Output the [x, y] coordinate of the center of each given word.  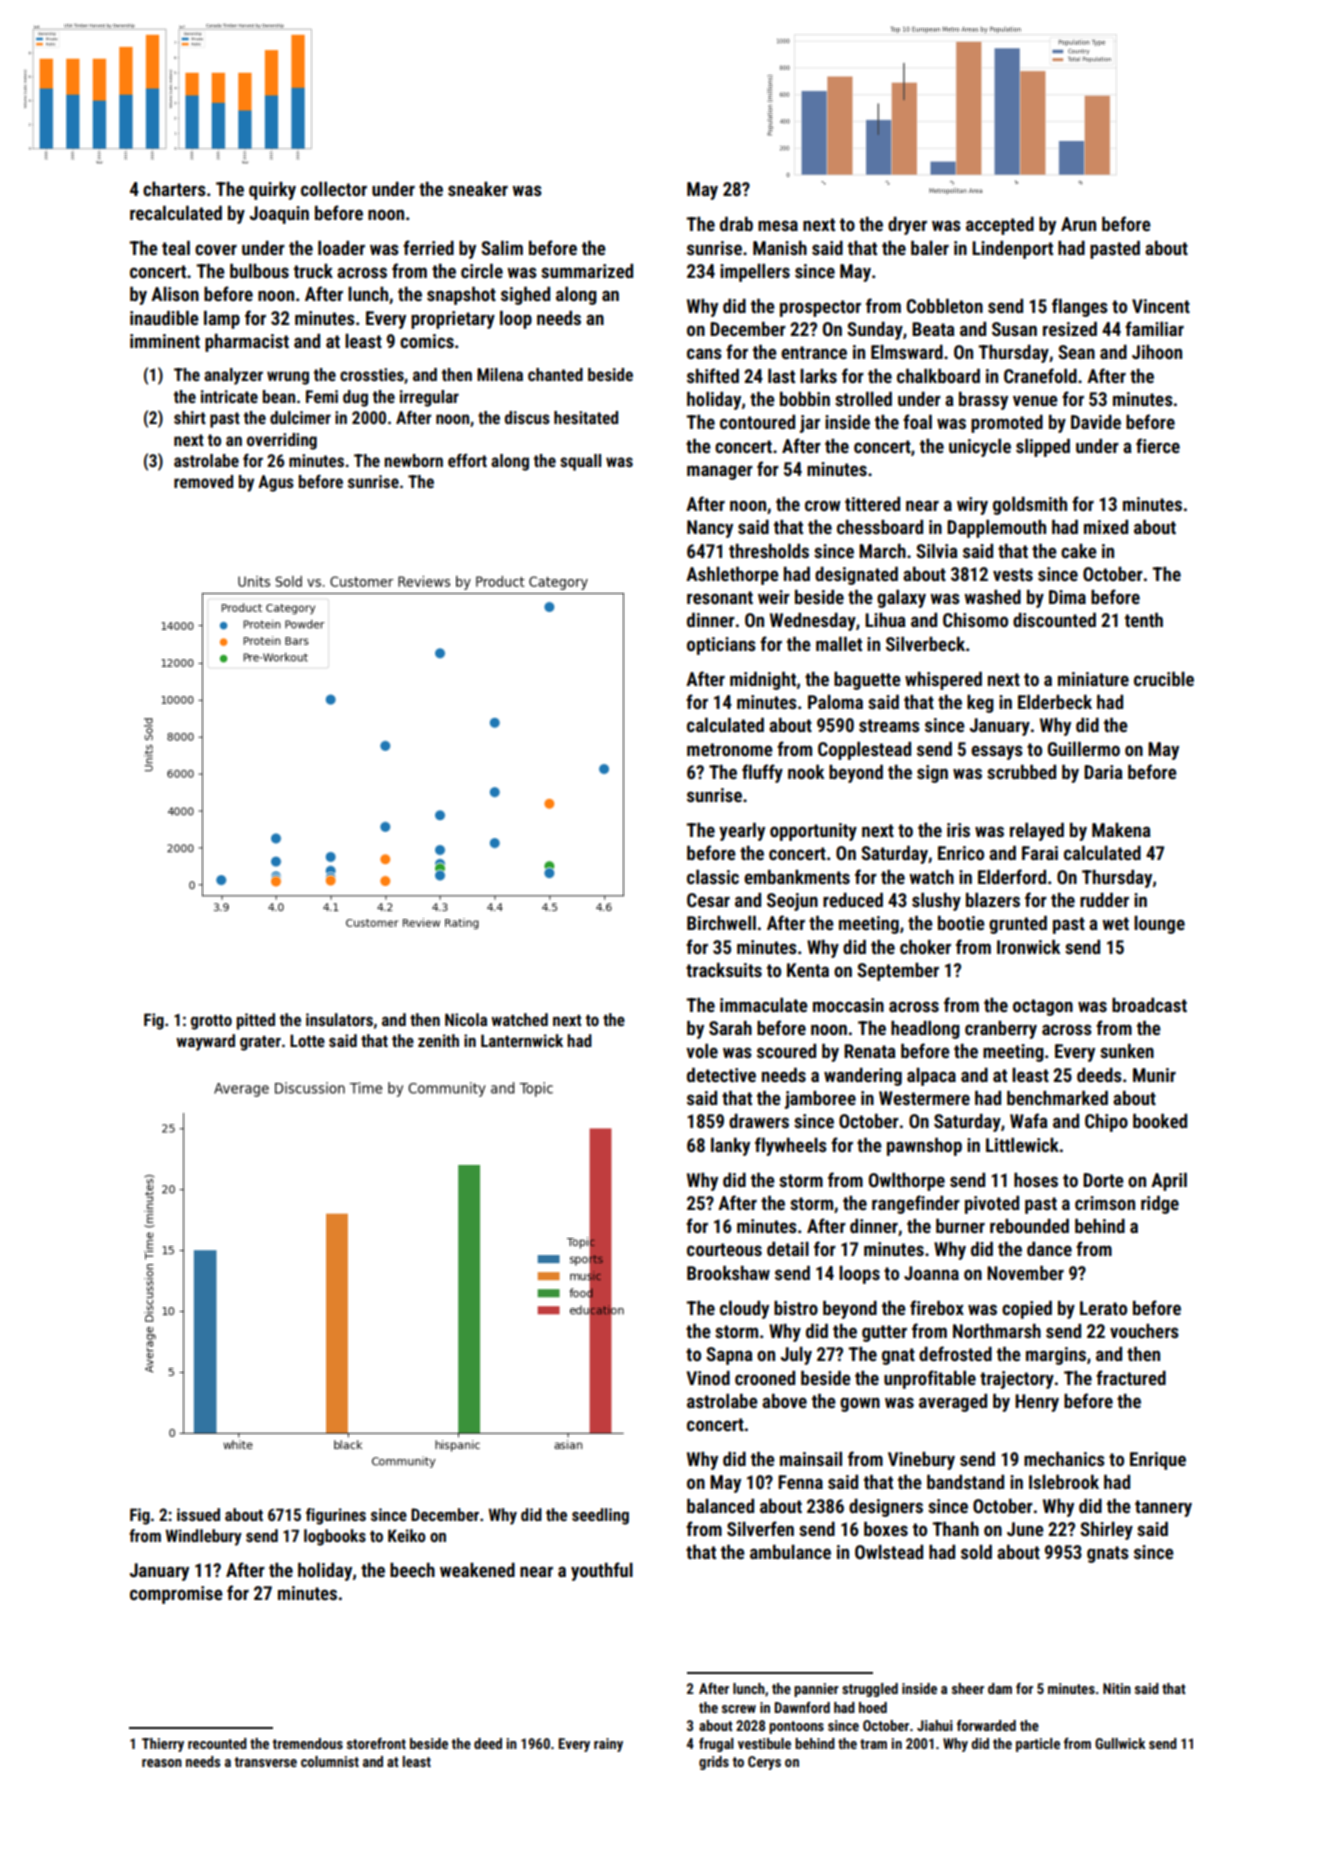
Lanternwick [522, 1040]
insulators [339, 1019]
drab [736, 224]
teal [176, 248]
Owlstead [889, 1552]
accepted [1000, 226]
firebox [937, 1307]
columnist [330, 1761]
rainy [608, 1745]
